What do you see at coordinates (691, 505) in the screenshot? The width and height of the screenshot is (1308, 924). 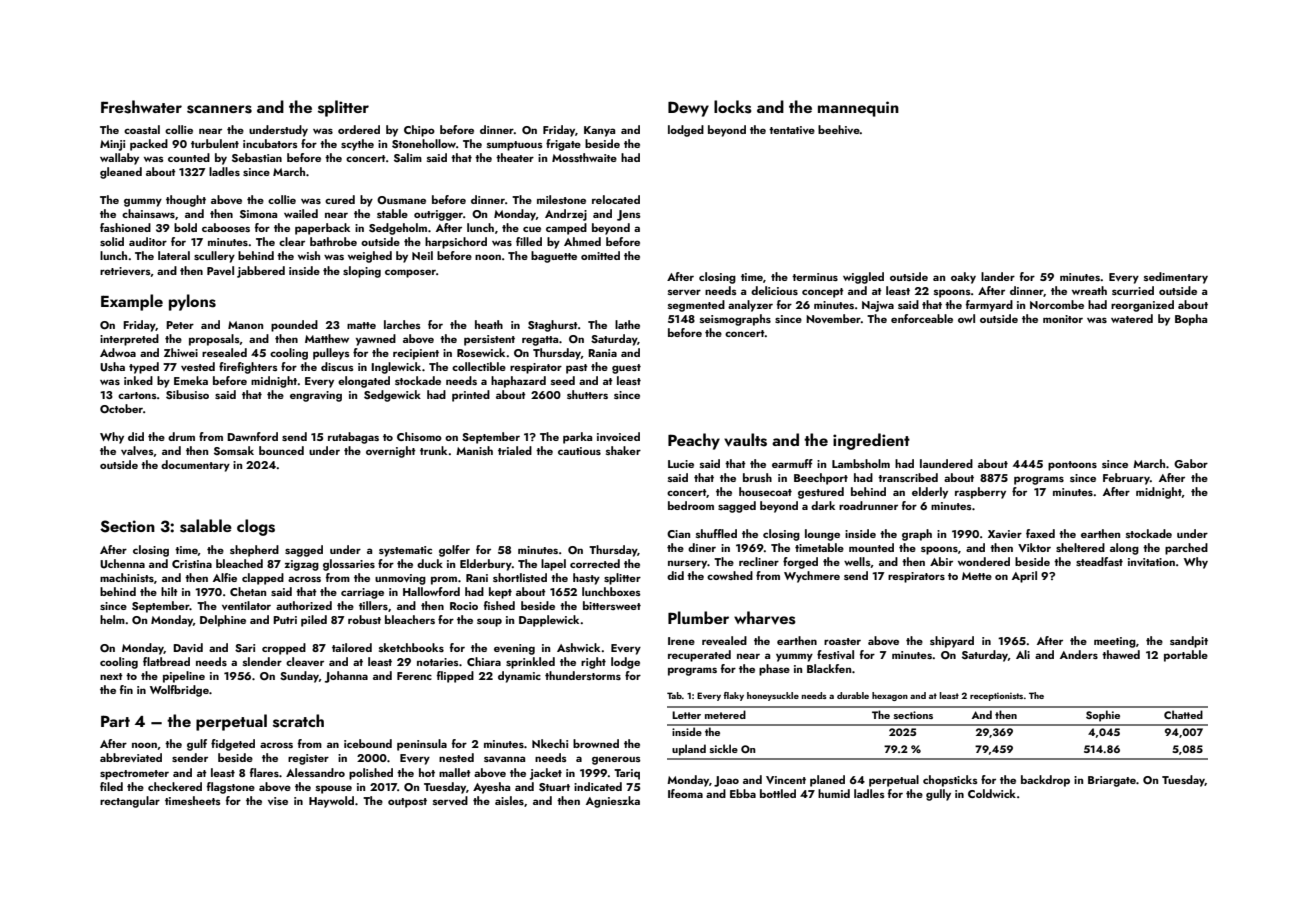 I see `bedroom` at bounding box center [691, 505].
